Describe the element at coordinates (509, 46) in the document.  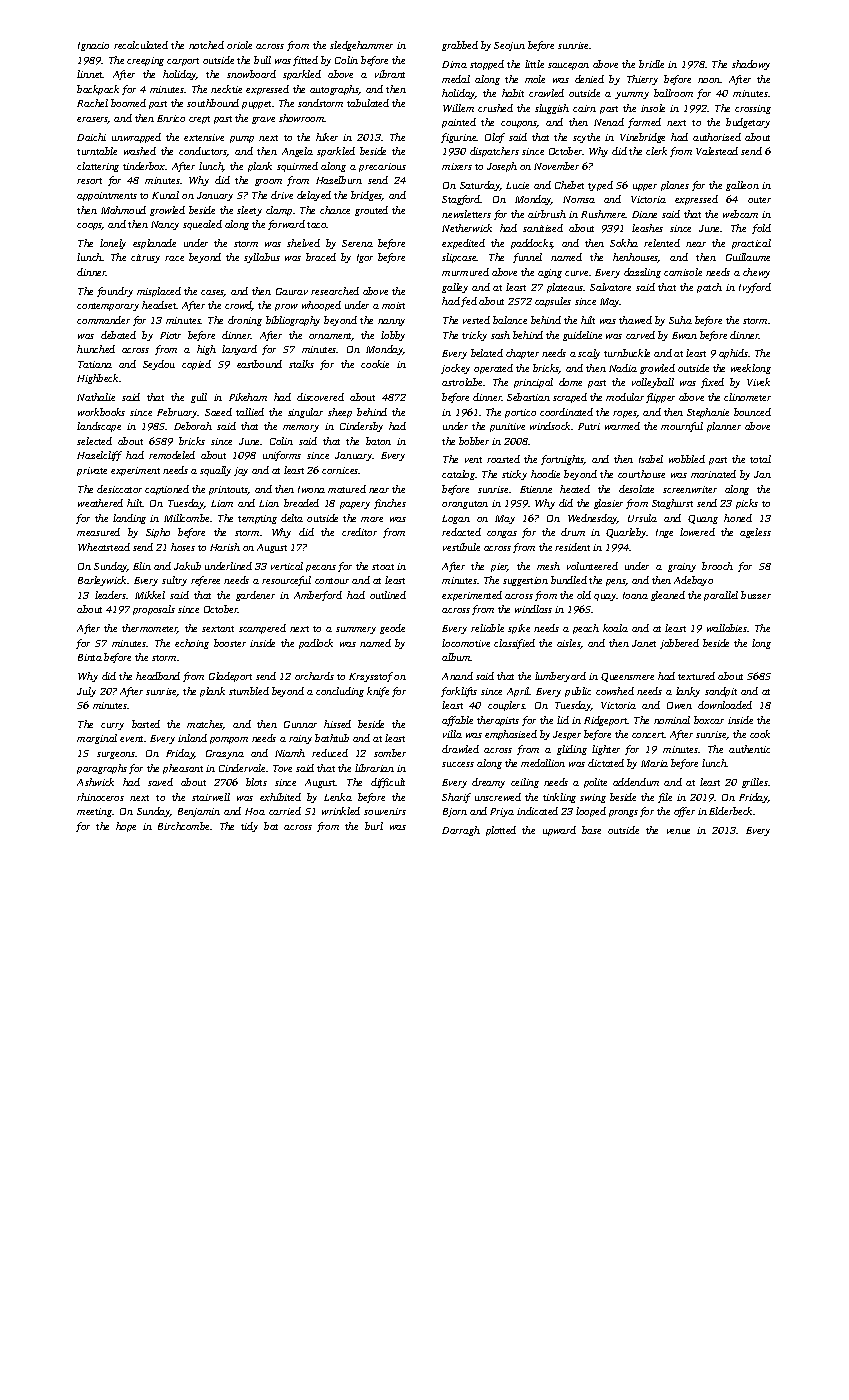
I see `Seojun` at that location.
